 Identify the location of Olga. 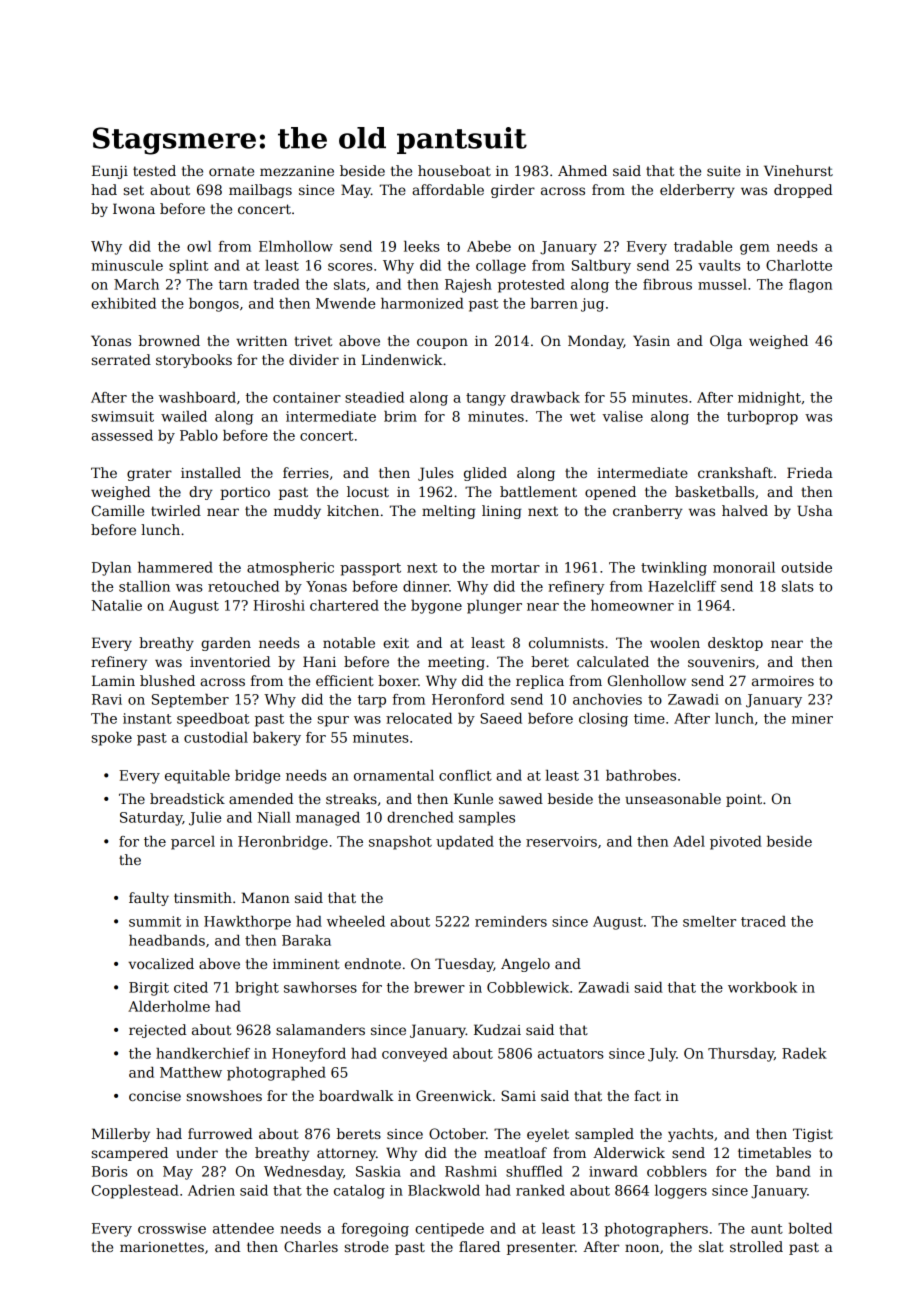
(726, 342).
